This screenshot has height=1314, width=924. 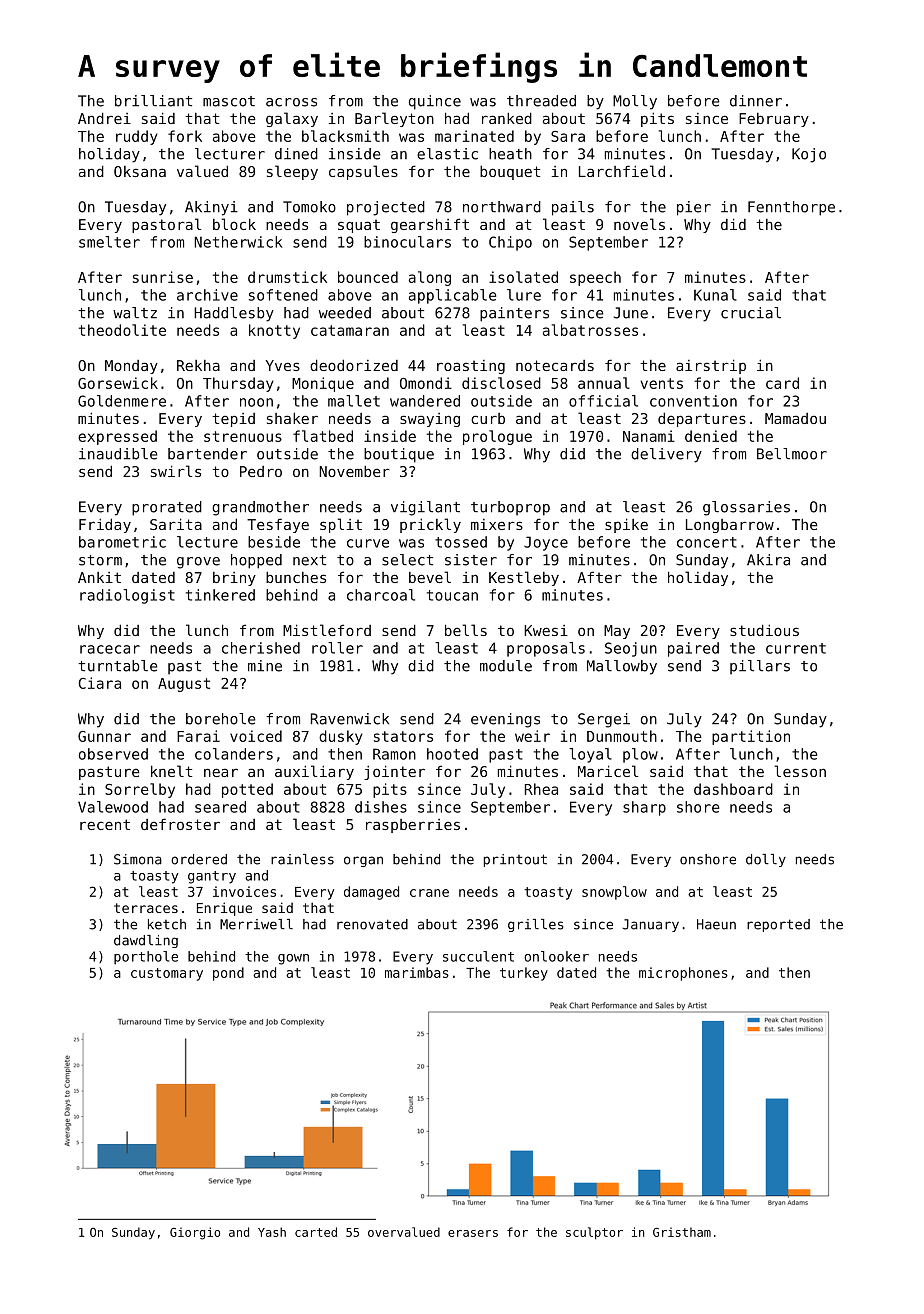 What do you see at coordinates (473, 1233) in the screenshot?
I see `erasers` at bounding box center [473, 1233].
